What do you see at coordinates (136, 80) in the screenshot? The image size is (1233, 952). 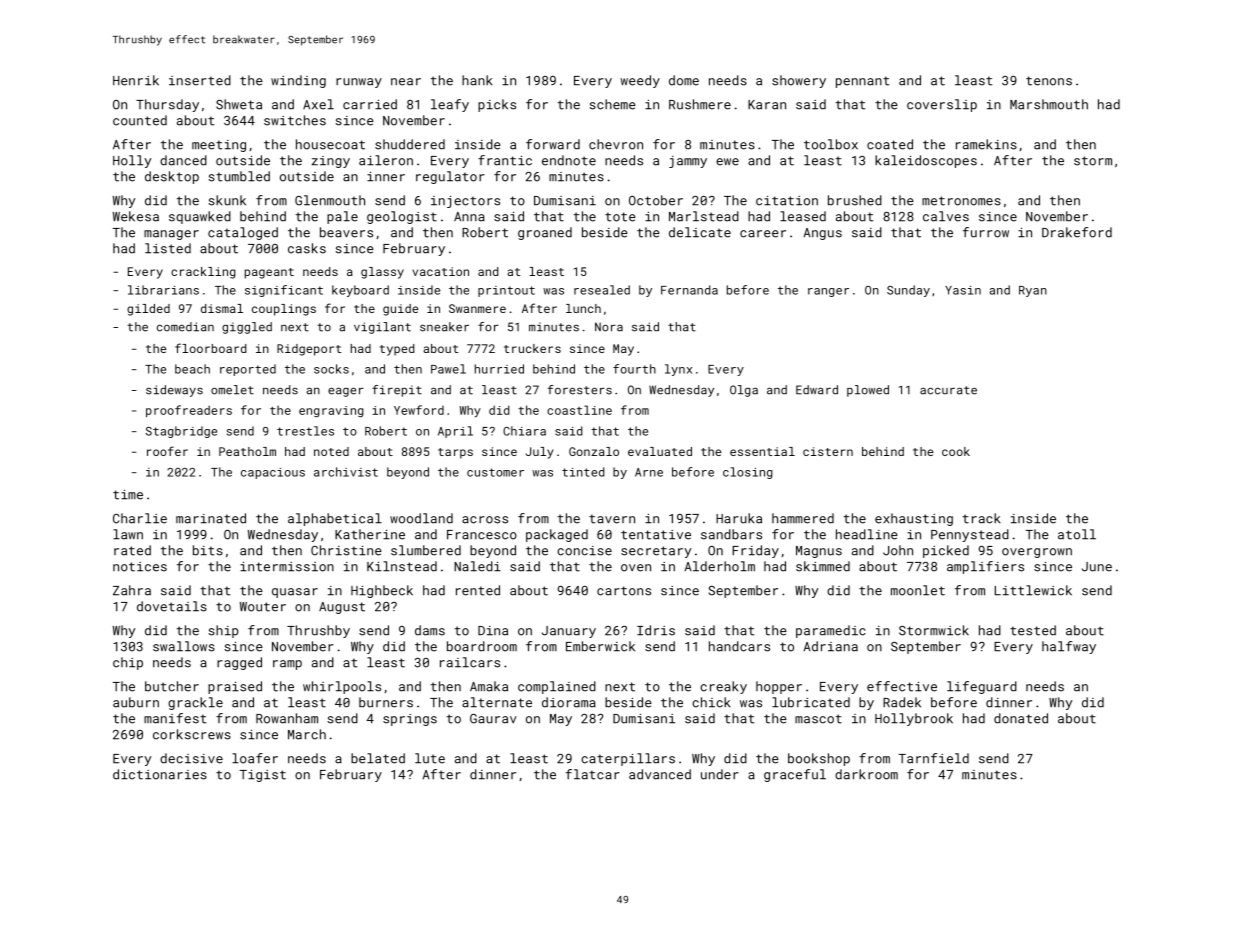 I see `Henrik` at bounding box center [136, 80].
